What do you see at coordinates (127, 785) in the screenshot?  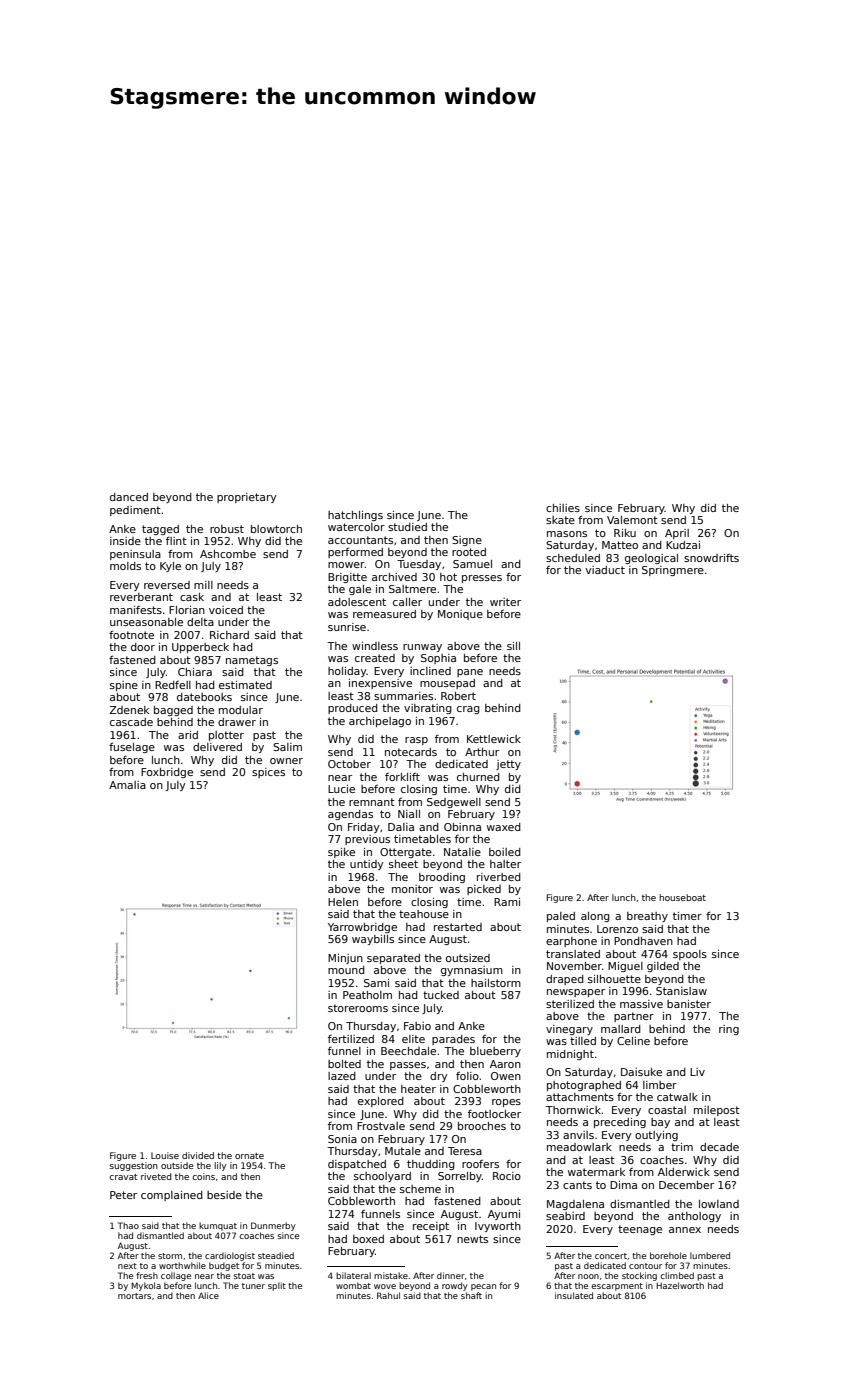 I see `Amalia` at bounding box center [127, 785].
